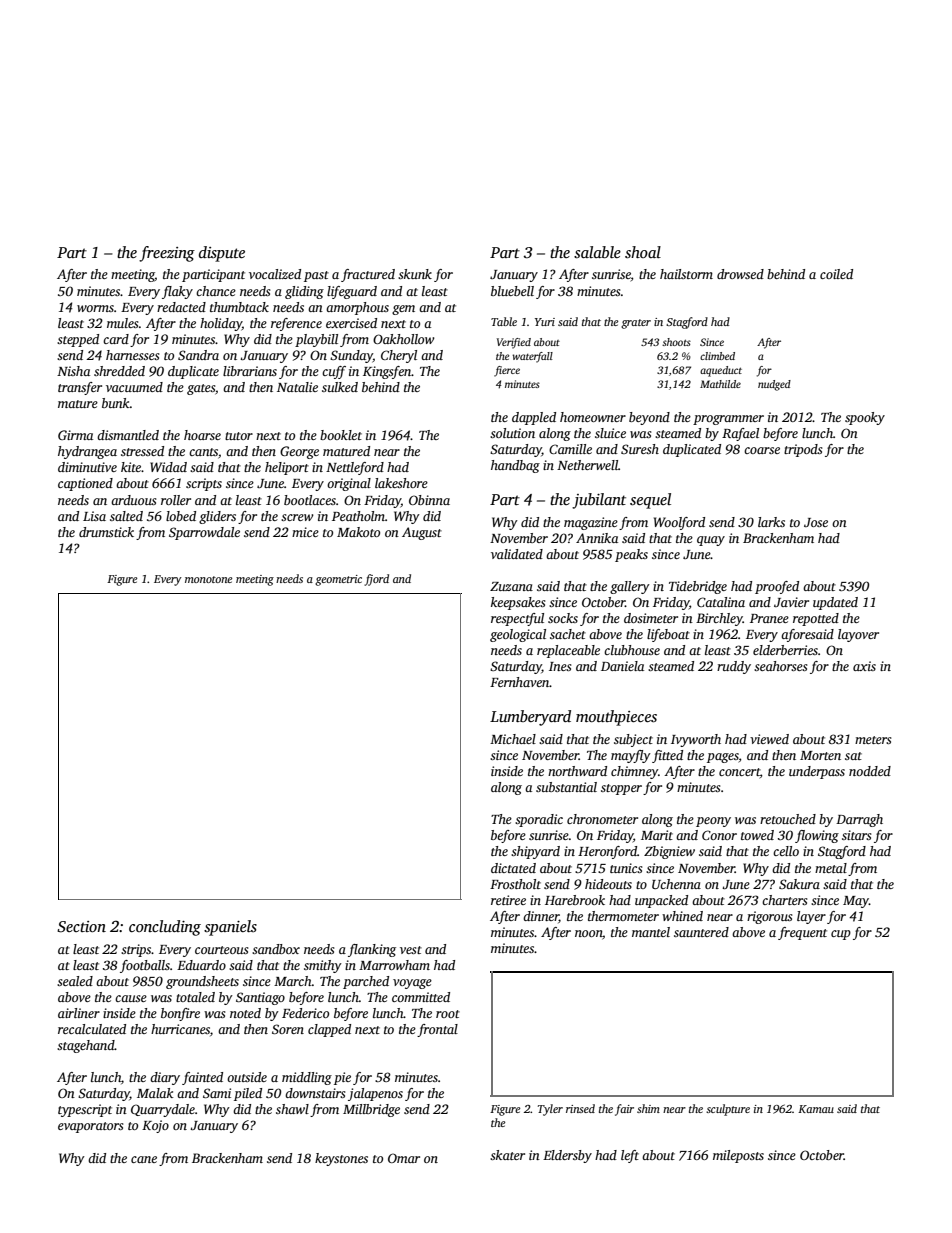 This document has width=952, height=1233. I want to click on concluding, so click(165, 928).
